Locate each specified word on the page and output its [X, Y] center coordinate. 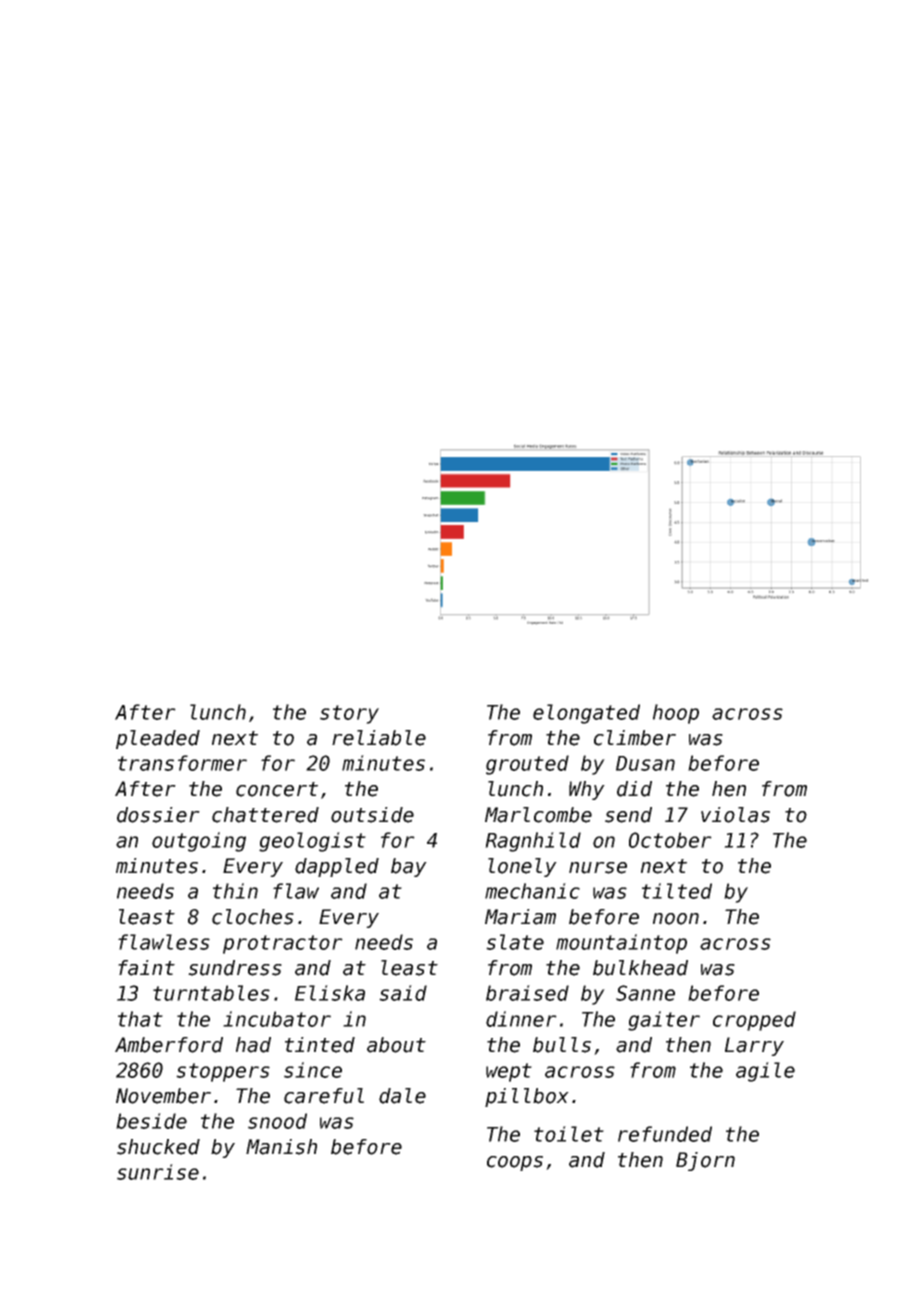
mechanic [532, 891]
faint [146, 968]
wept [509, 1072]
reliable [379, 738]
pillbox [527, 1097]
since [313, 1070]
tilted [677, 891]
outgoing [199, 842]
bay [409, 867]
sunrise [158, 1172]
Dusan [645, 763]
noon [676, 919]
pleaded [158, 739]
